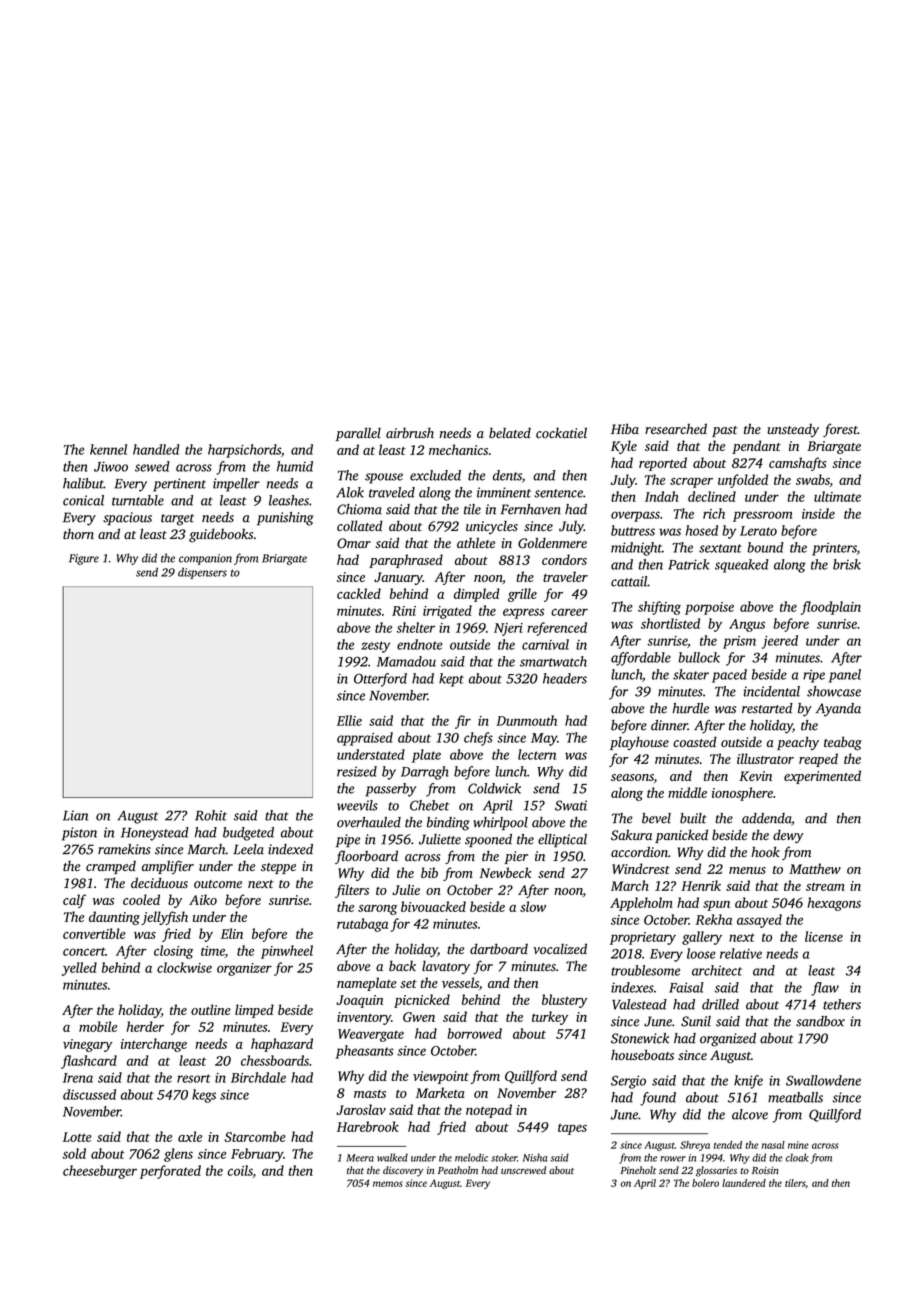 This page has width=924, height=1308. I want to click on porpoise, so click(709, 608).
